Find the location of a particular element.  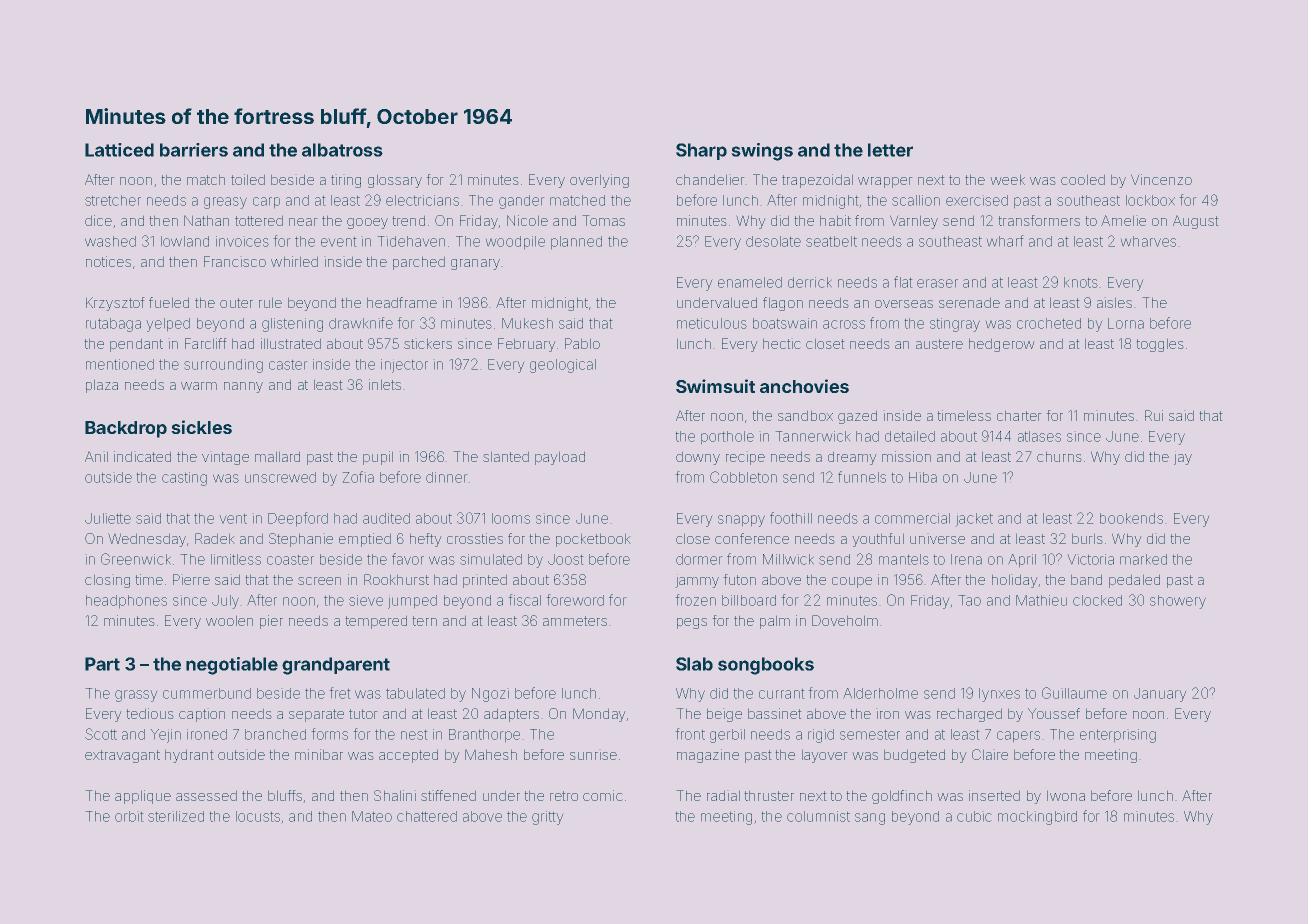

Stephanie is located at coordinates (301, 540).
